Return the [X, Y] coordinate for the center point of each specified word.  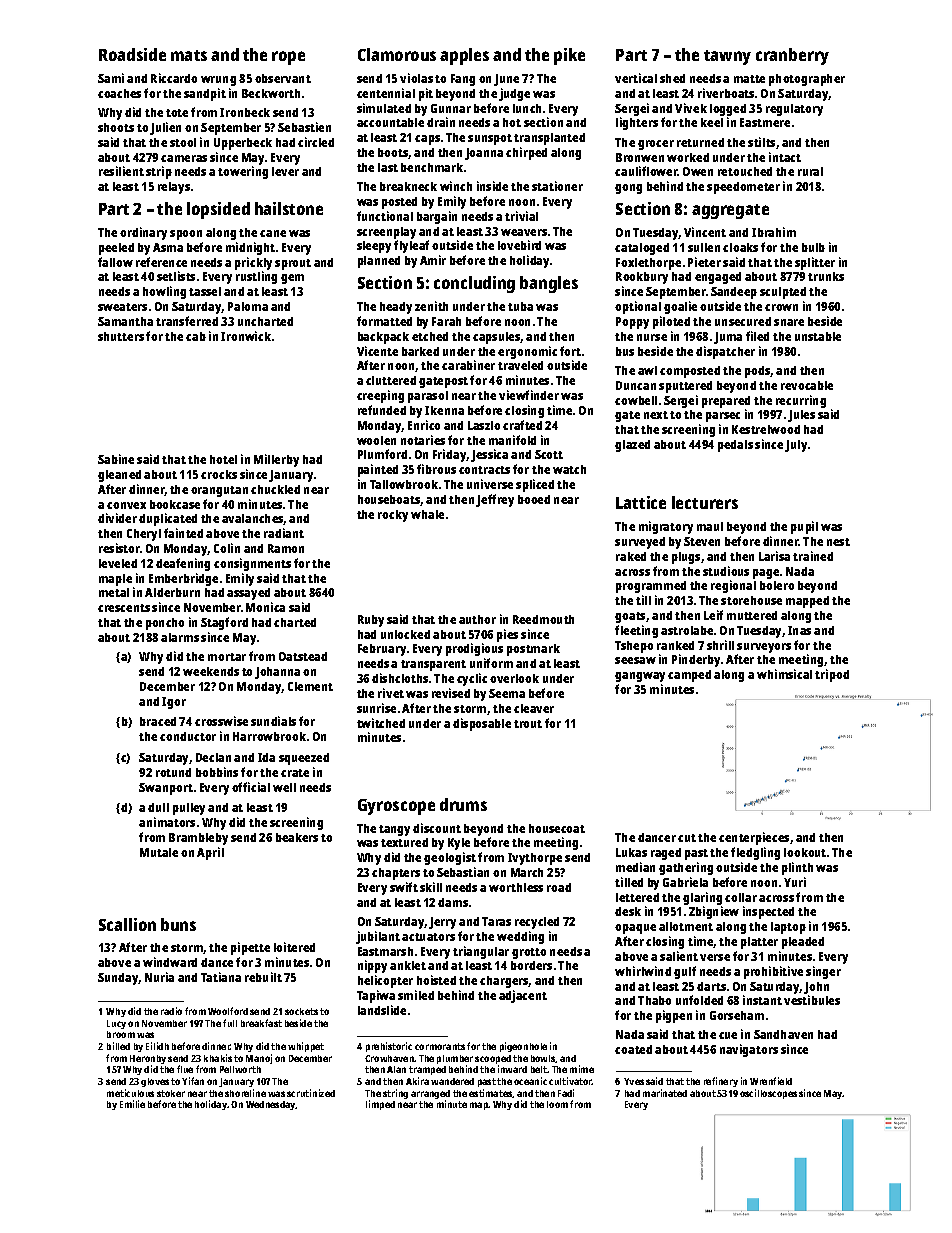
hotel [223, 459]
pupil [804, 527]
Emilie [132, 1104]
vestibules [812, 1000]
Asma [168, 247]
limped [380, 1105]
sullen [704, 247]
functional [385, 216]
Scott [549, 454]
